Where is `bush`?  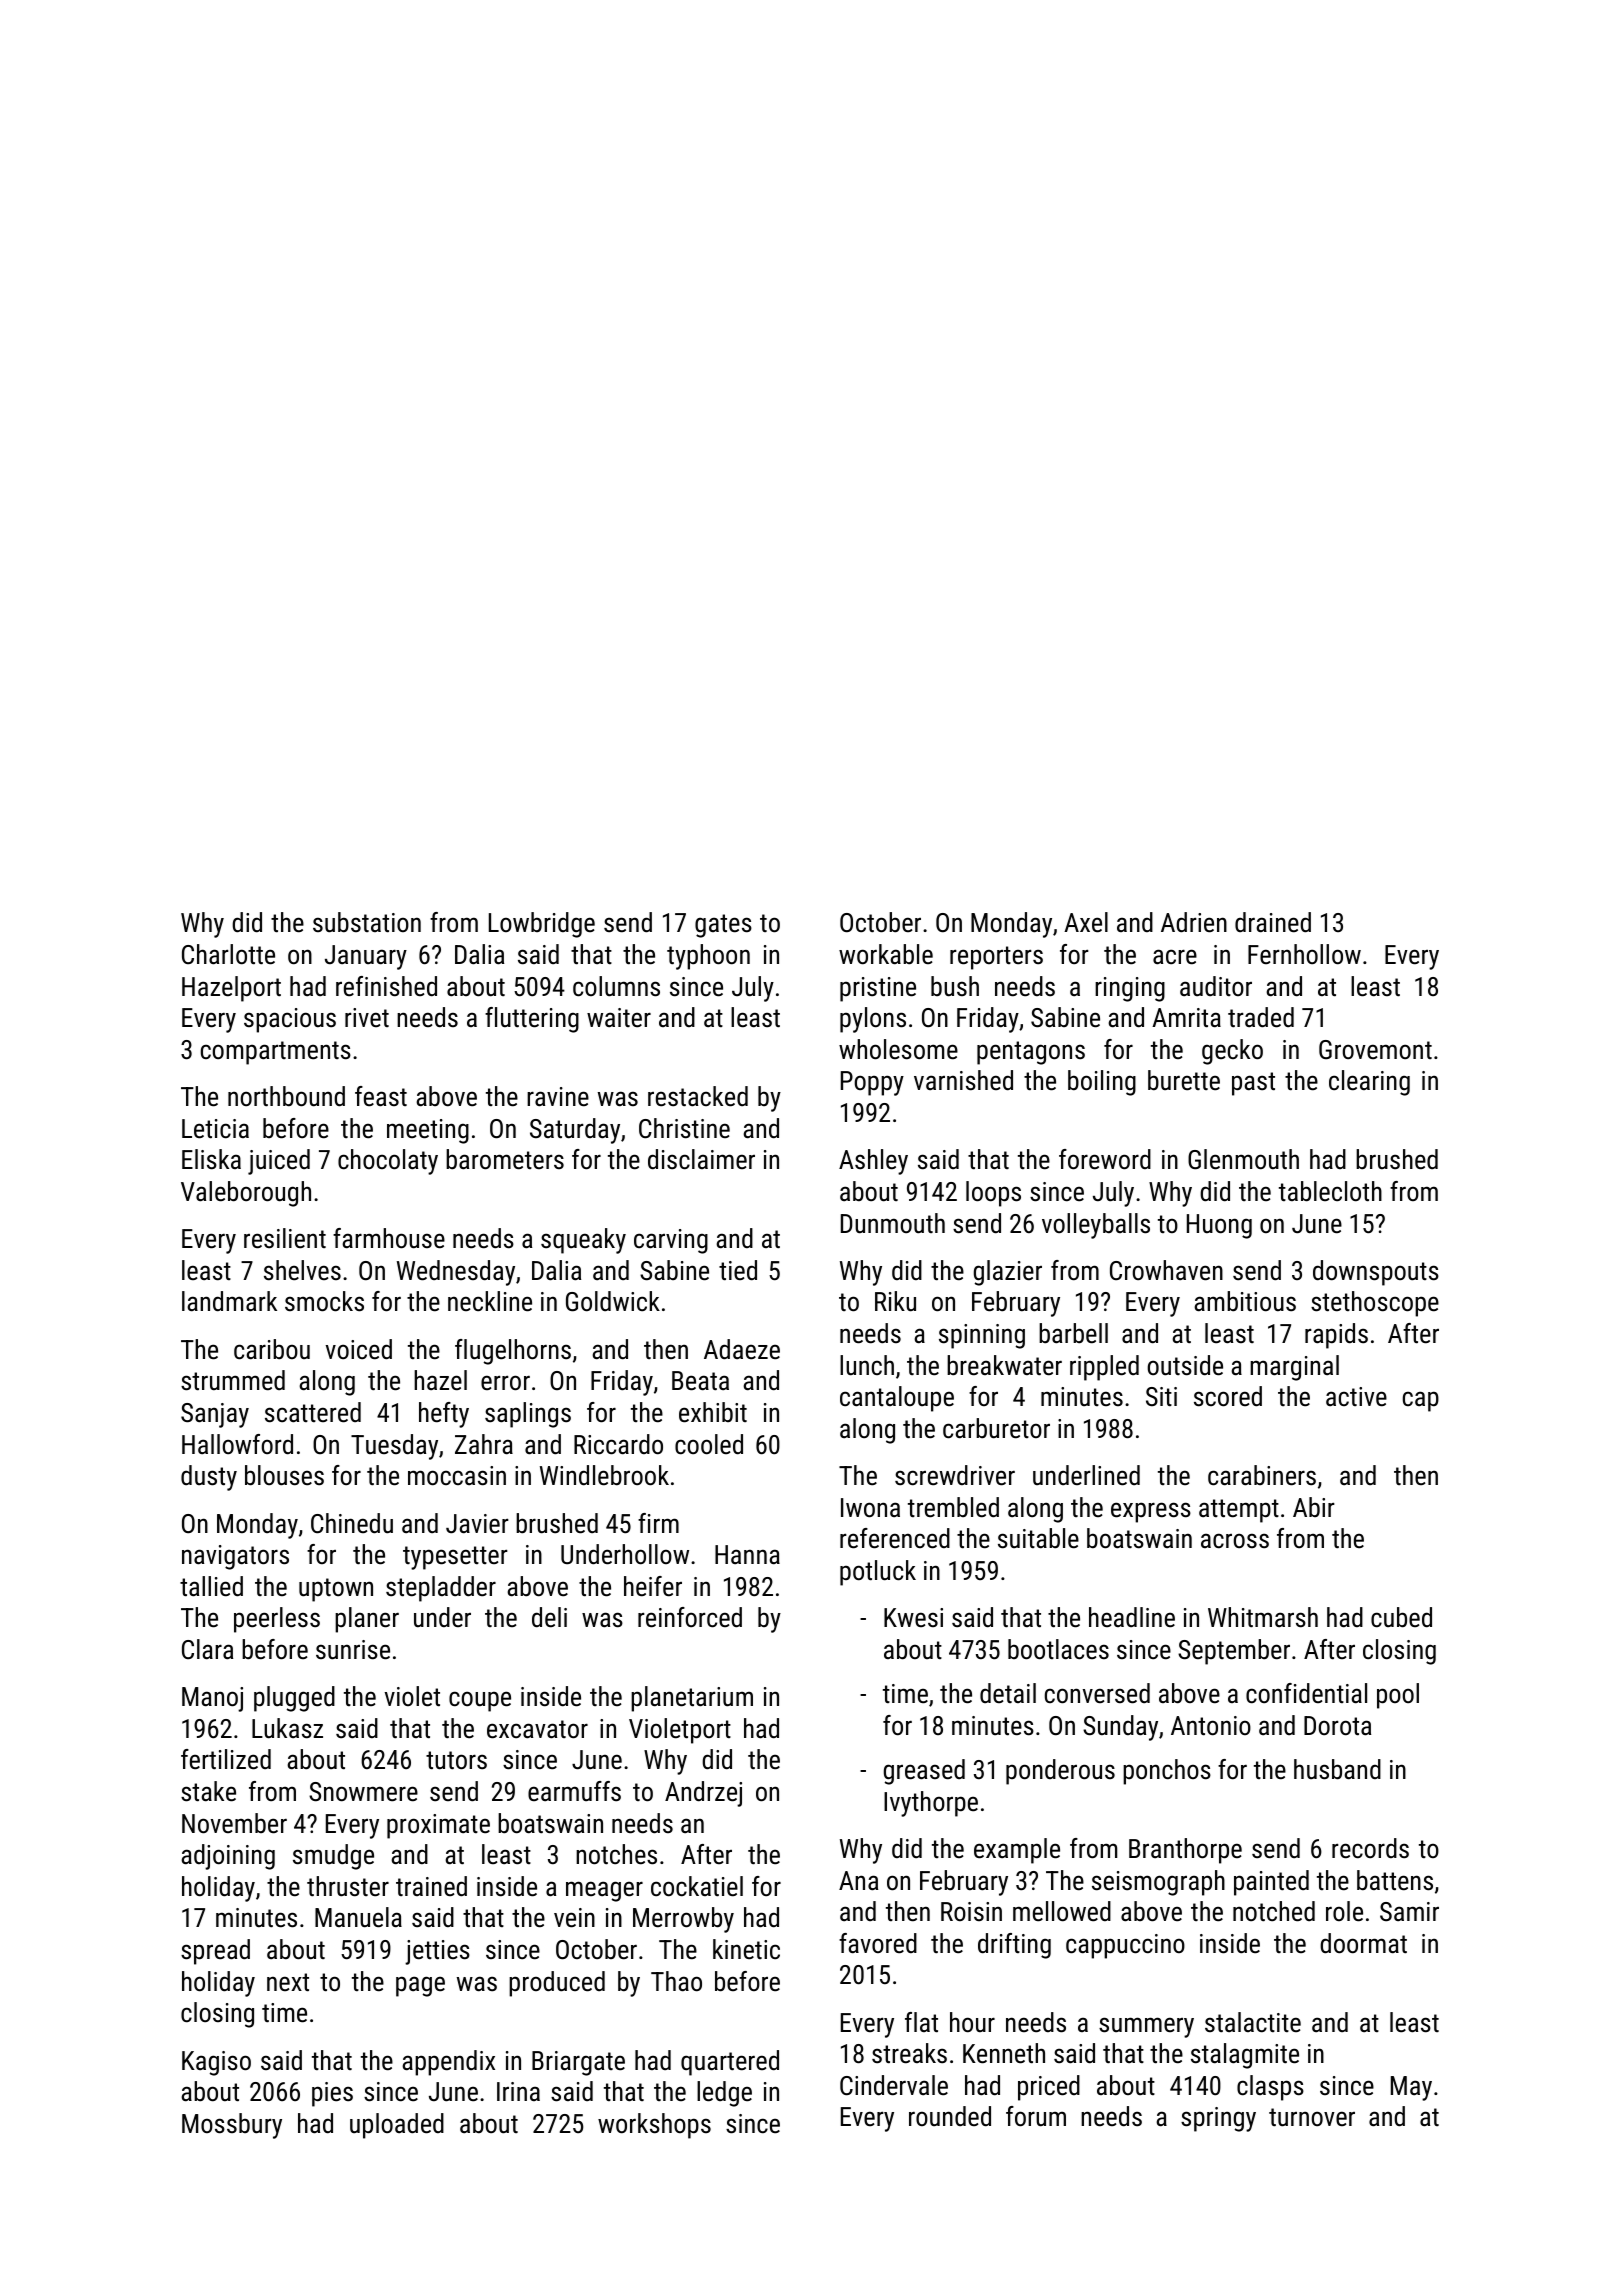
bush is located at coordinates (955, 986).
